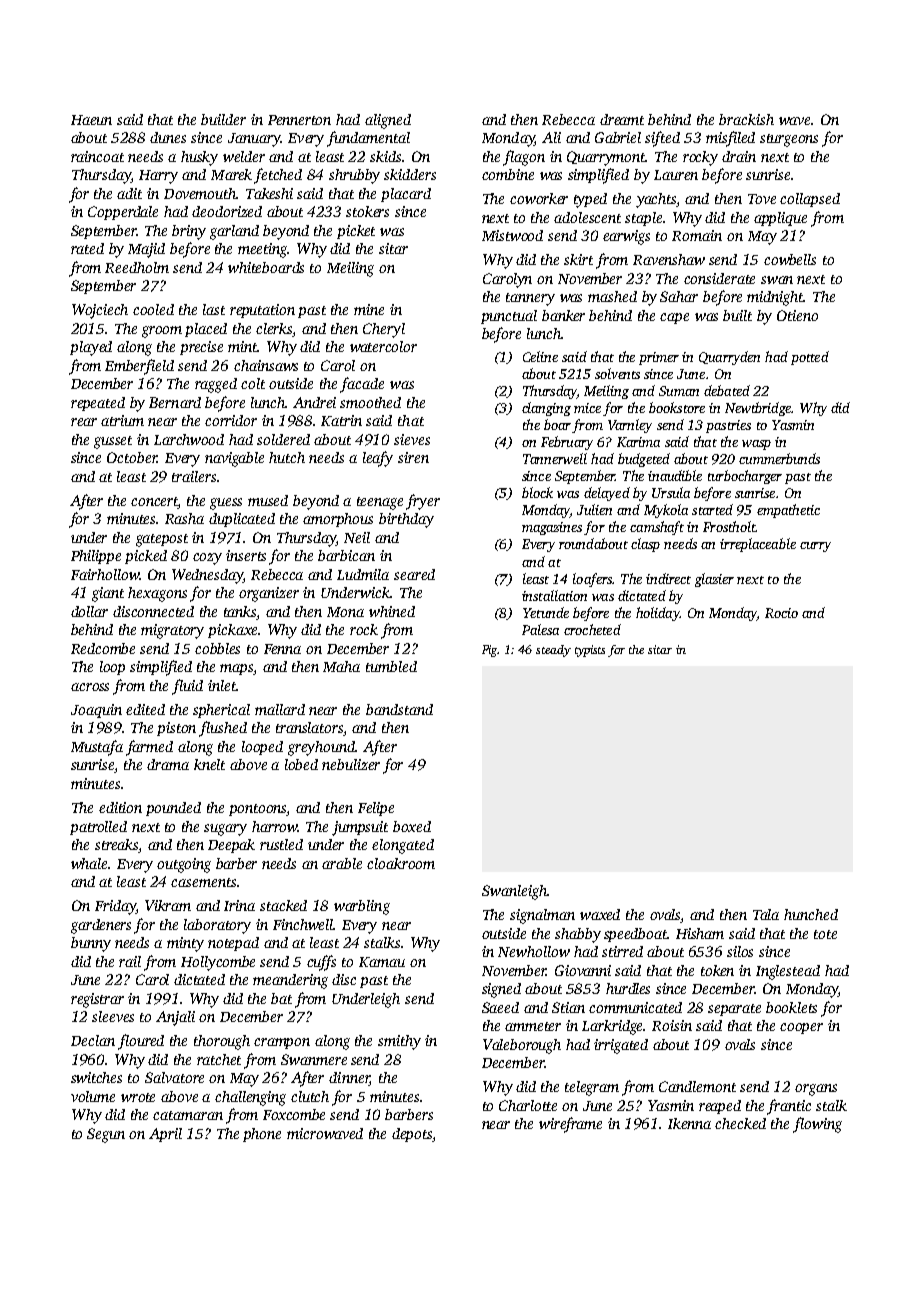 This screenshot has height=1311, width=924. Describe the element at coordinates (700, 933) in the screenshot. I see `Hisham` at that location.
